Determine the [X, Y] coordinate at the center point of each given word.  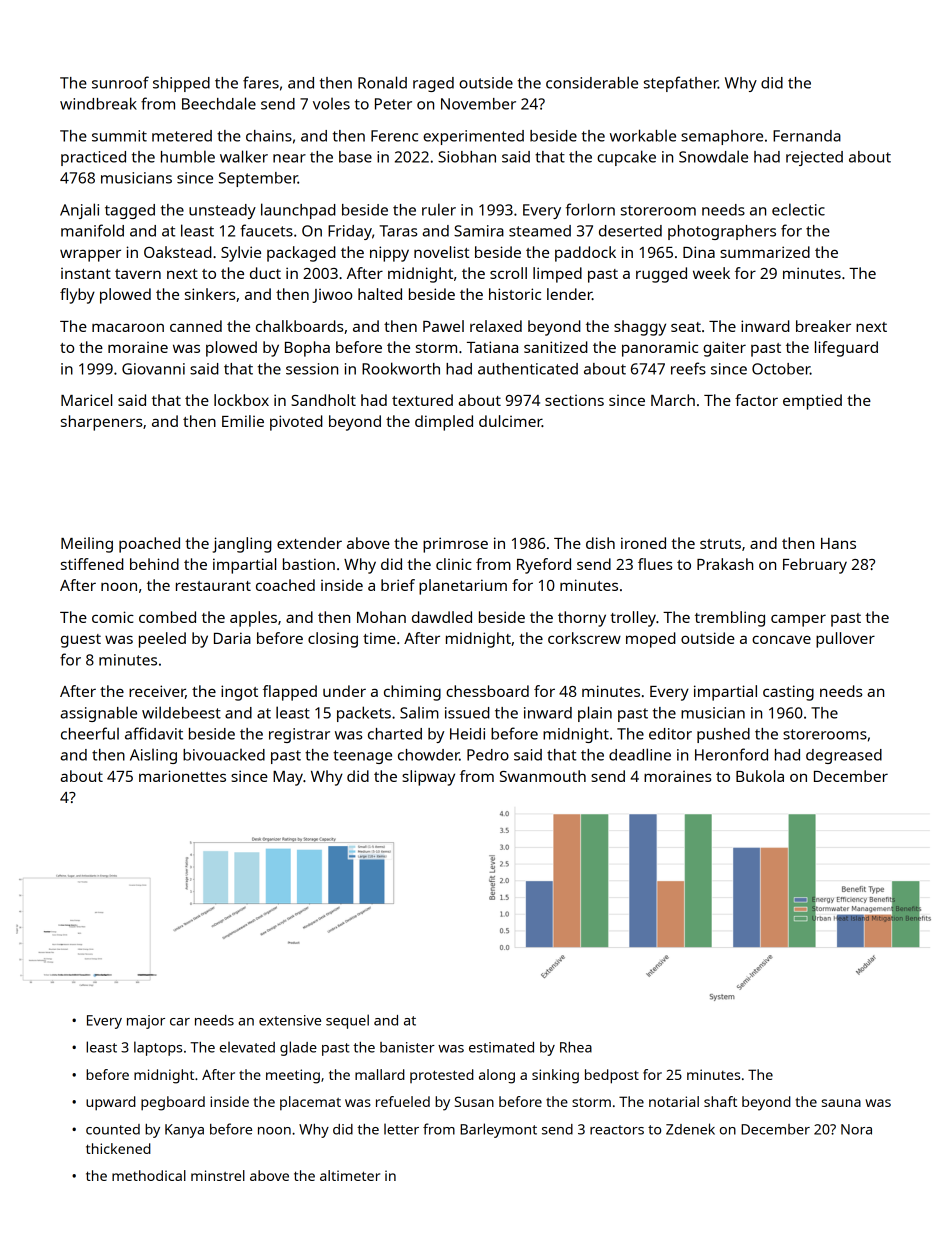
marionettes [182, 776]
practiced [93, 158]
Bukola [760, 776]
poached [149, 545]
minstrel [218, 1175]
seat [686, 327]
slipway [428, 778]
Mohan [381, 617]
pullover [845, 640]
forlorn [590, 209]
